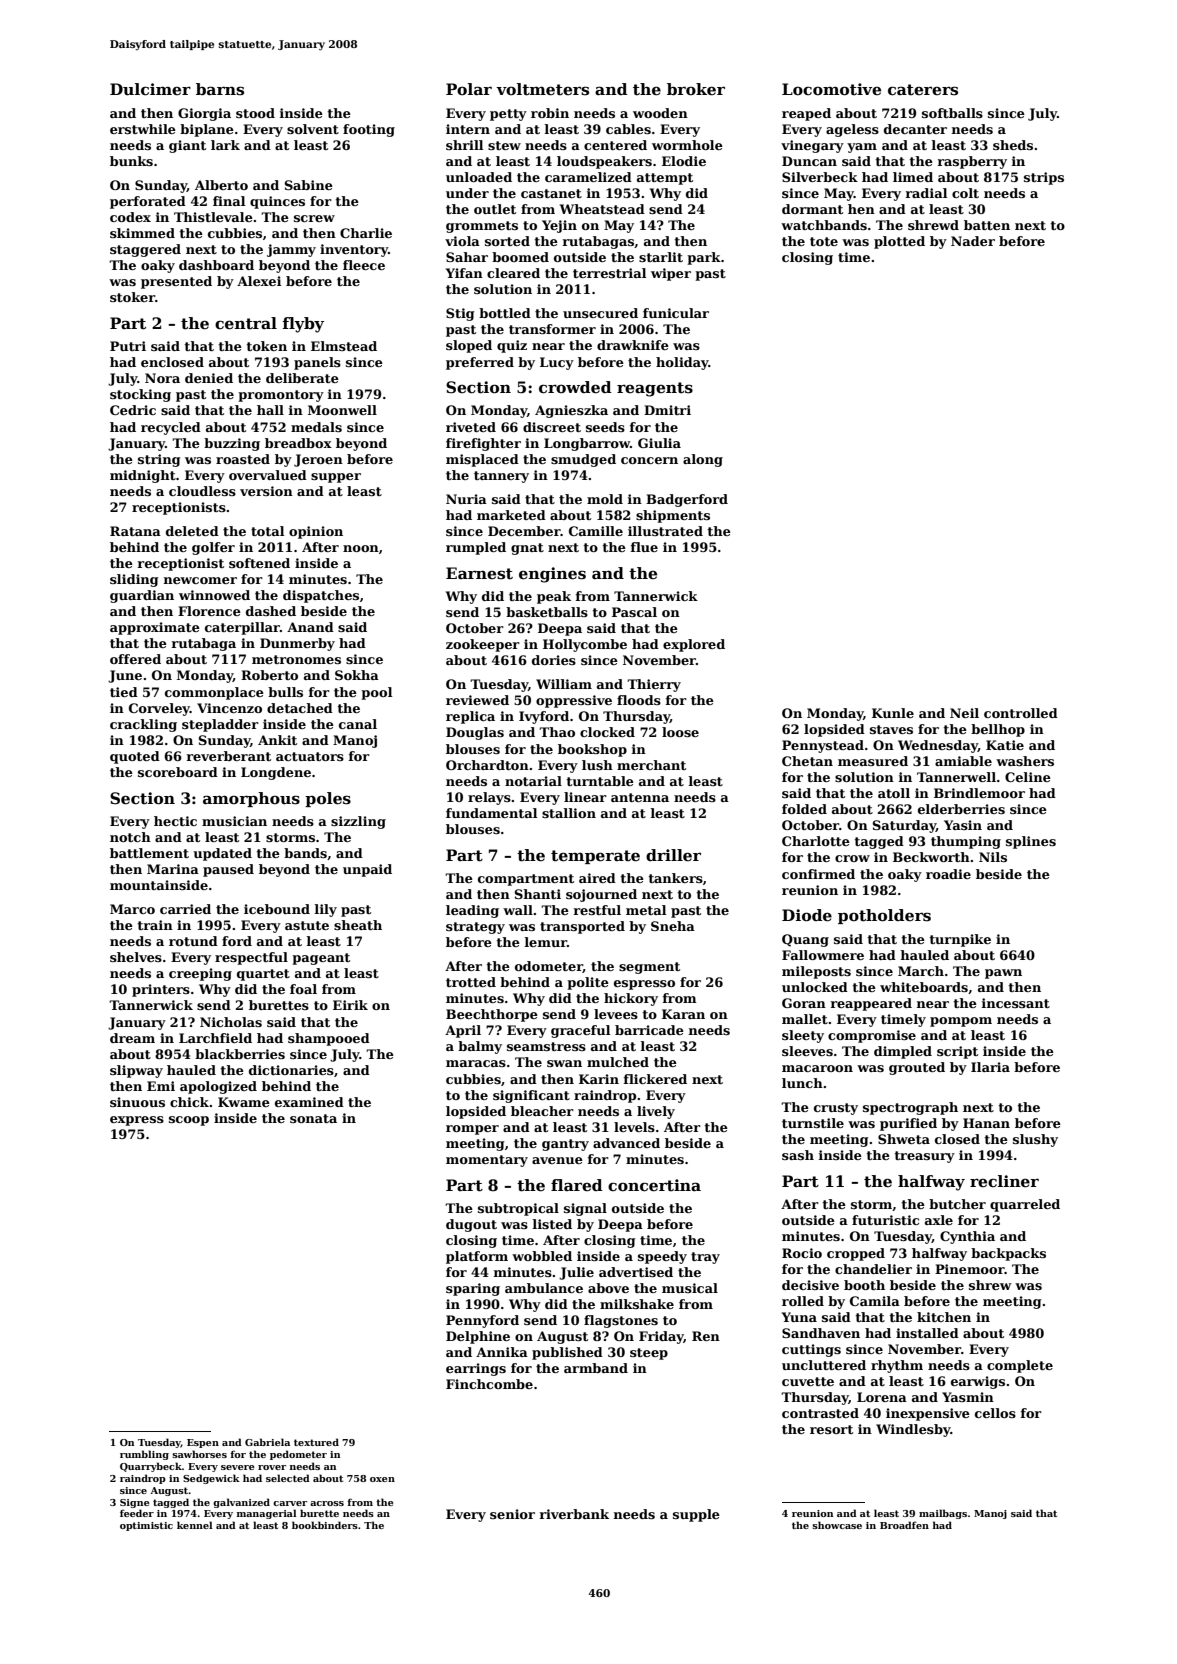 The height and width of the screenshot is (1664, 1177). What do you see at coordinates (1013, 145) in the screenshot?
I see `sheds` at bounding box center [1013, 145].
